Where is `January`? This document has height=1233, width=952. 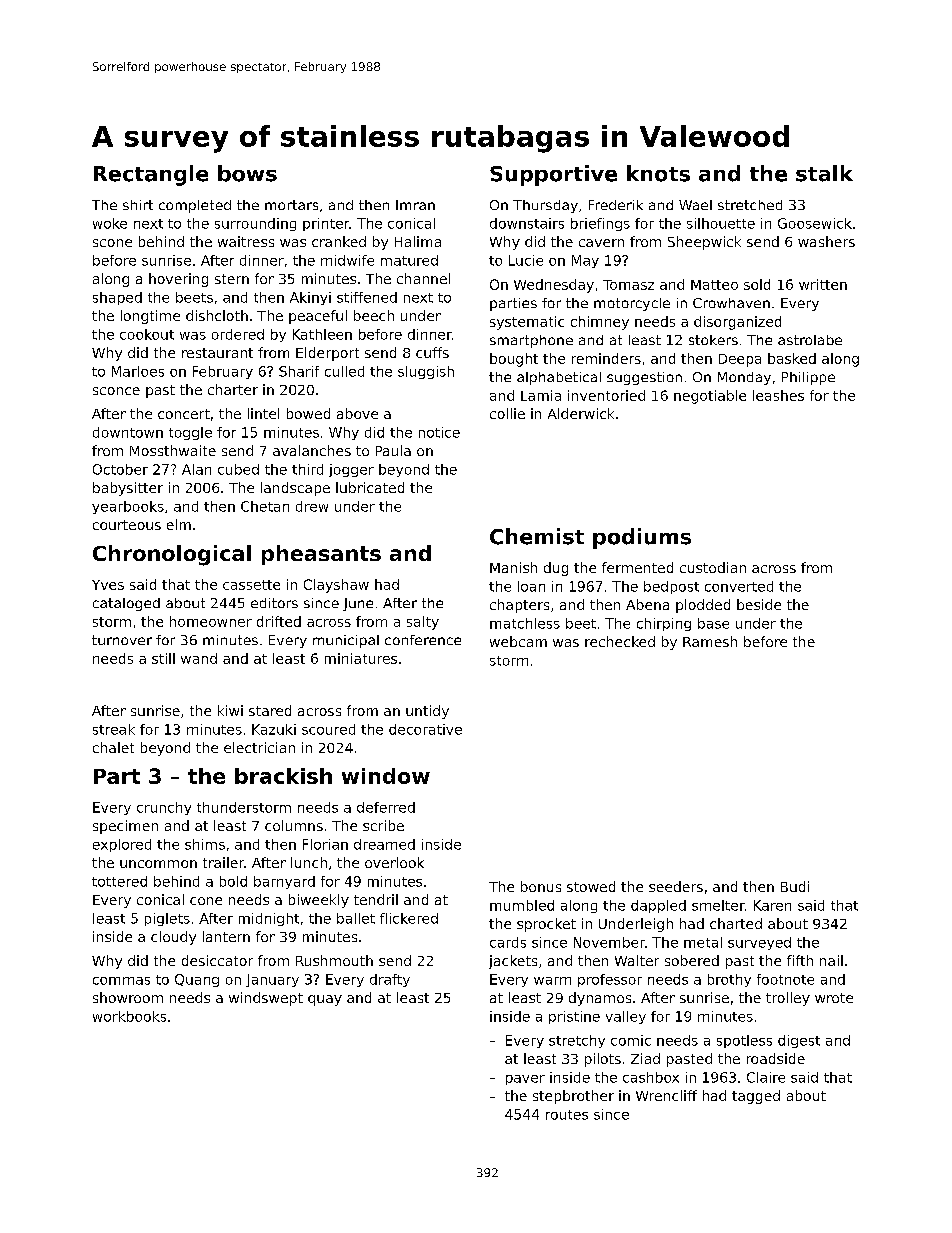 January is located at coordinates (272, 980).
